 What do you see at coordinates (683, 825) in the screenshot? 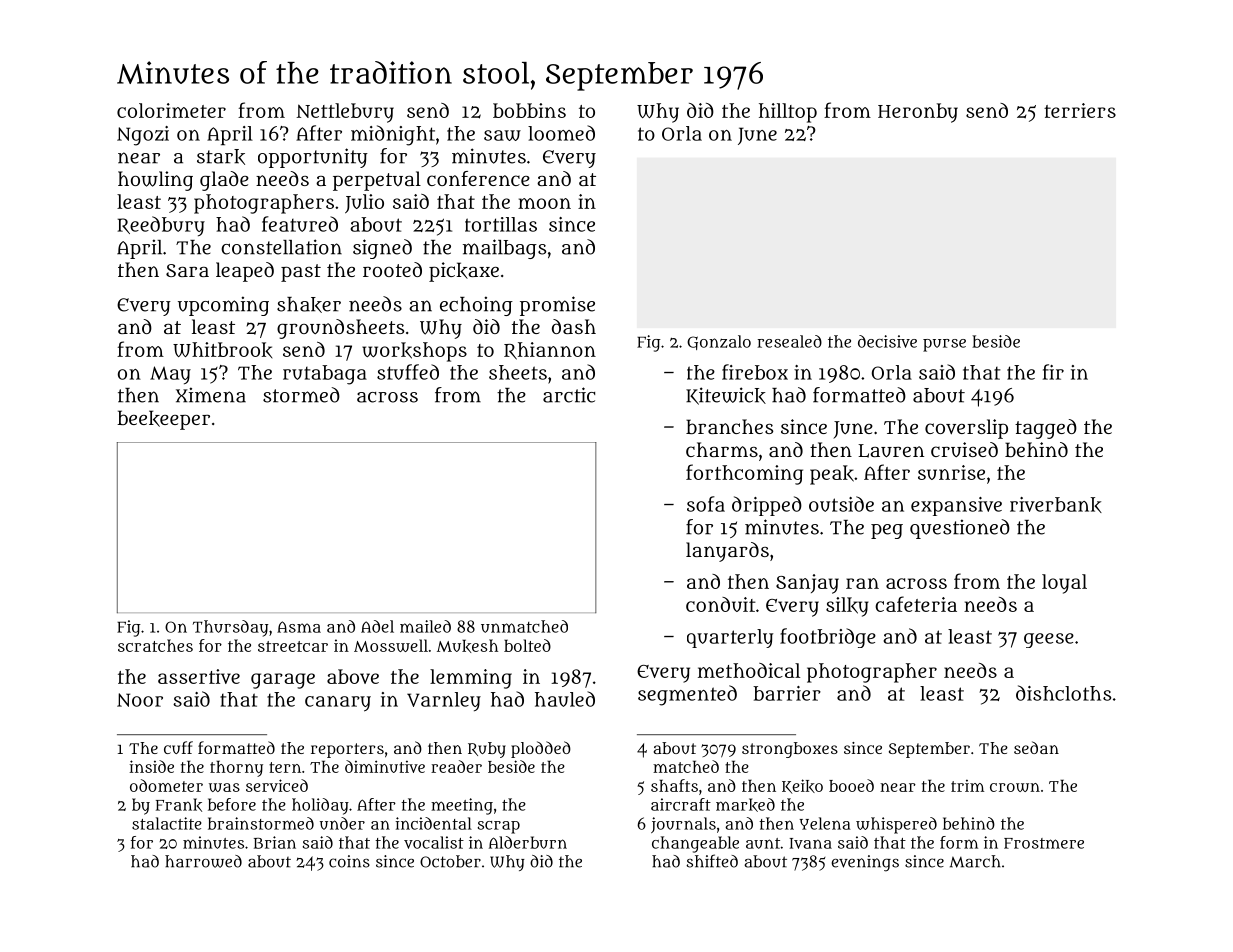
I see `journals` at bounding box center [683, 825].
